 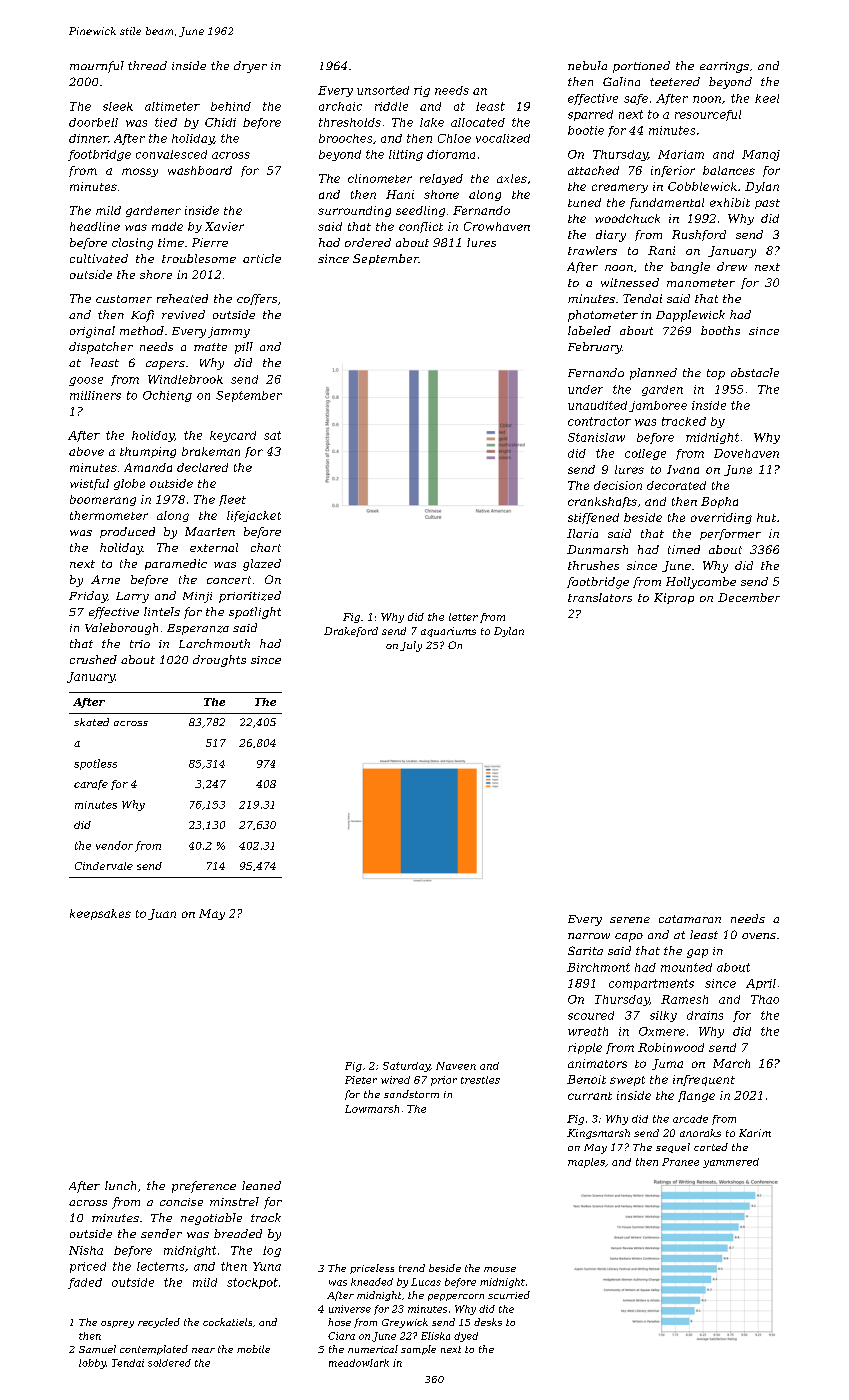 I want to click on conflict, so click(x=421, y=227).
